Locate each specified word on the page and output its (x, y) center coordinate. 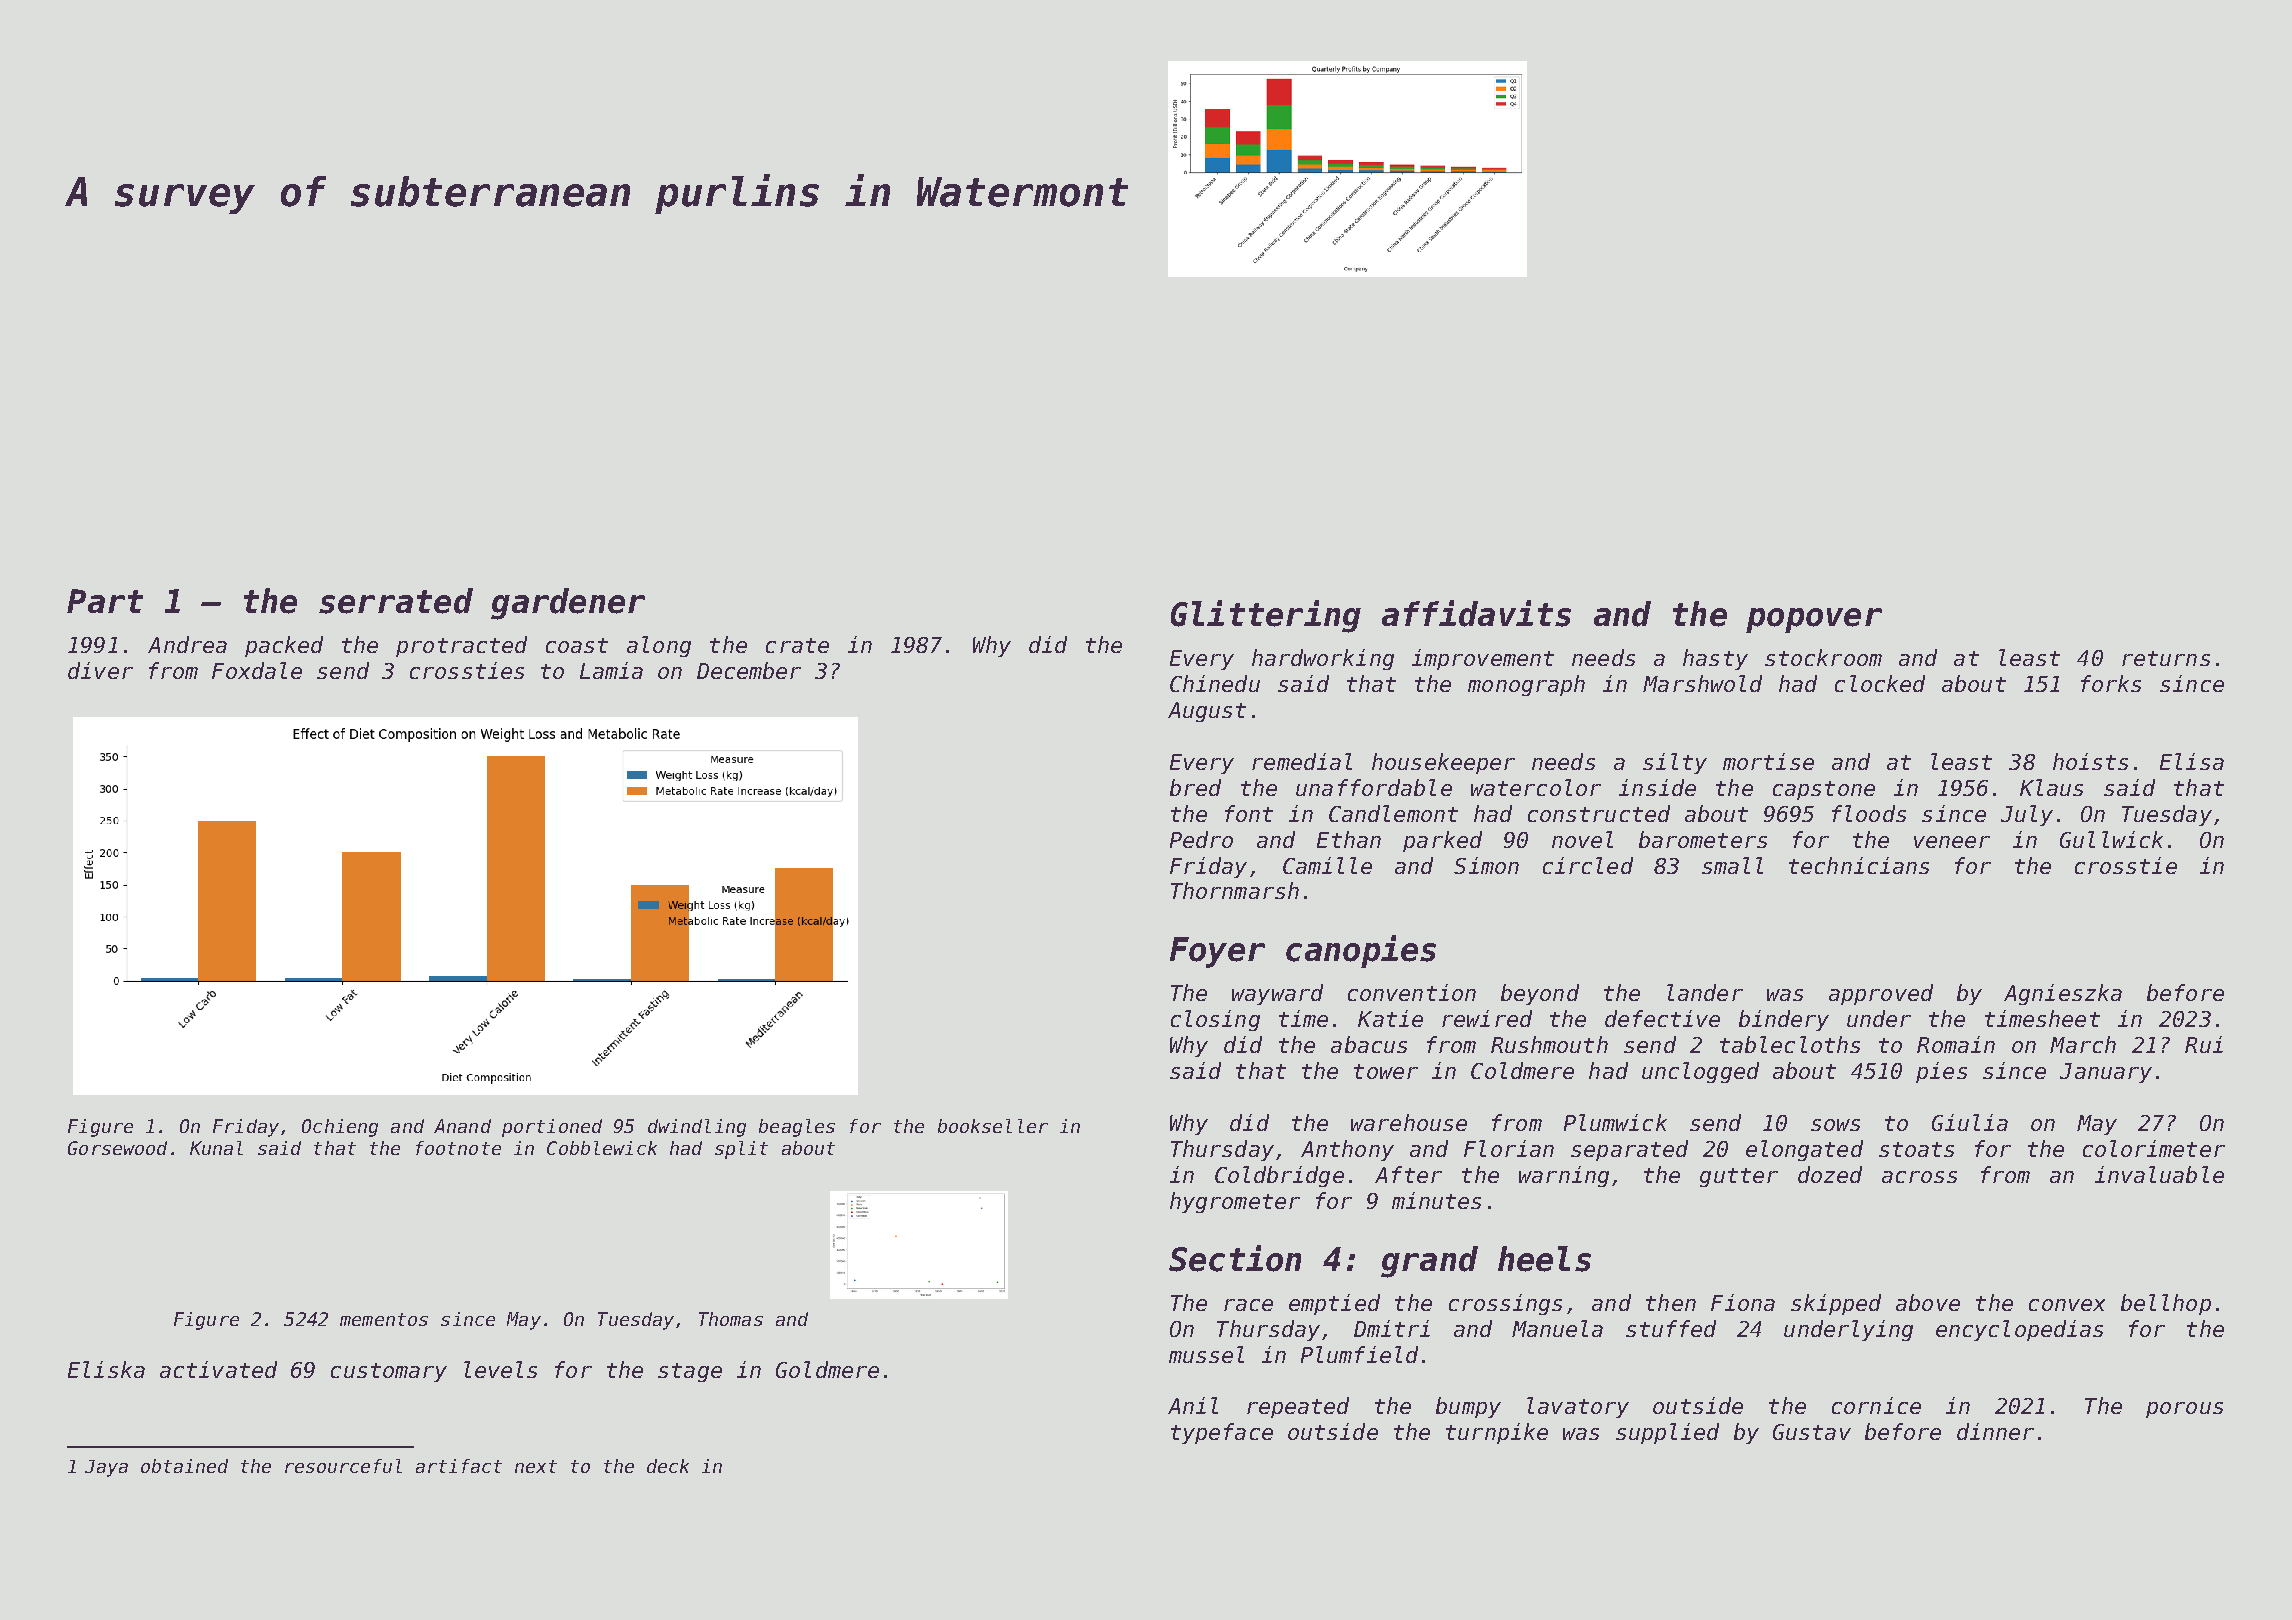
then (1671, 1302)
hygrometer (1235, 1202)
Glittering (1266, 616)
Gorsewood (117, 1148)
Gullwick (2111, 839)
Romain (1956, 1044)
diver (100, 670)
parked (1442, 841)
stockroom (1823, 657)
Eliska (106, 1369)
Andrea (187, 644)
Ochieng (340, 1128)
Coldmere (1522, 1070)
